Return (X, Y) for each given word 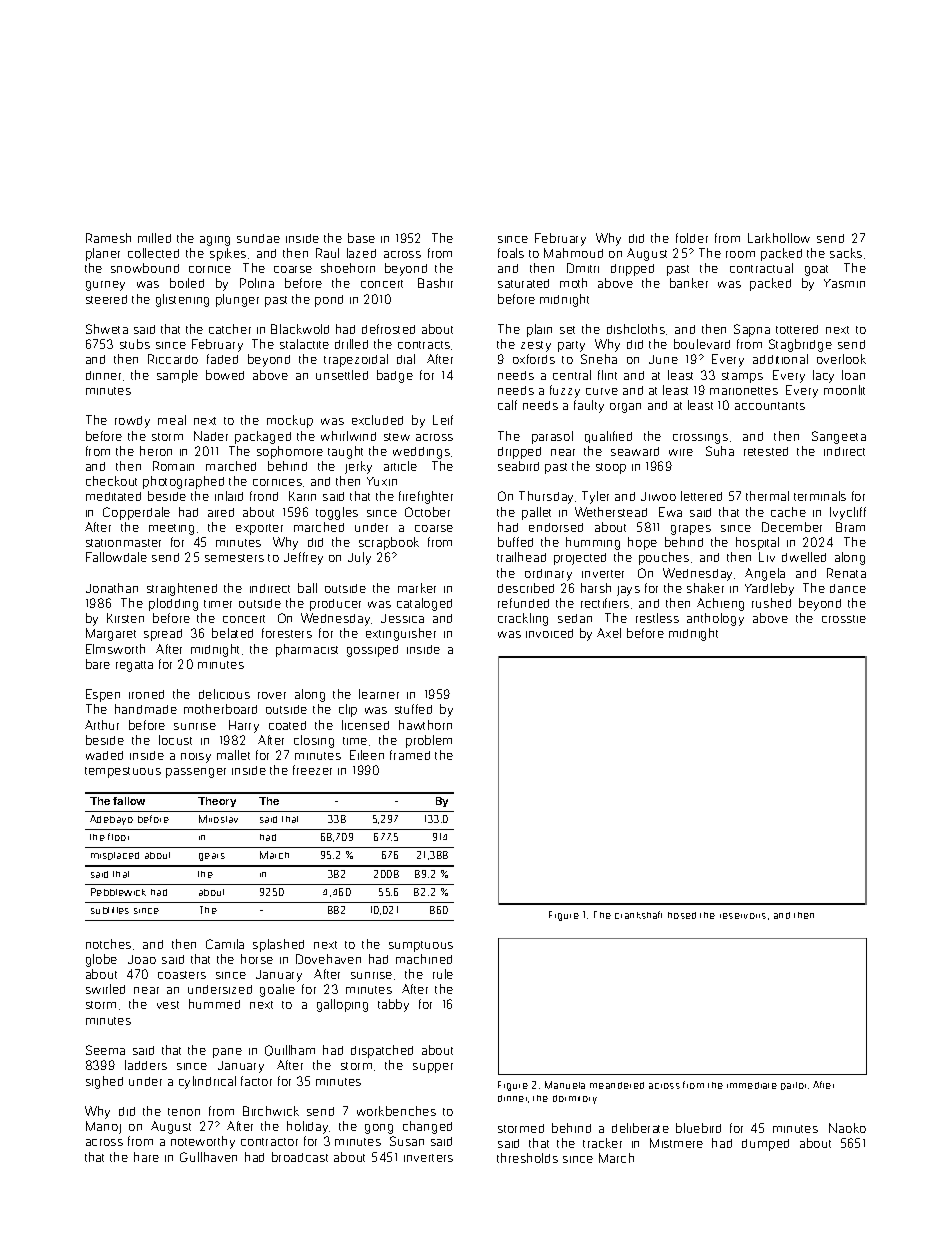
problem (429, 741)
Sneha (599, 359)
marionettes (744, 391)
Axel (609, 633)
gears (212, 857)
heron (156, 451)
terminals (820, 496)
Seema (105, 1050)
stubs (135, 344)
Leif (443, 420)
